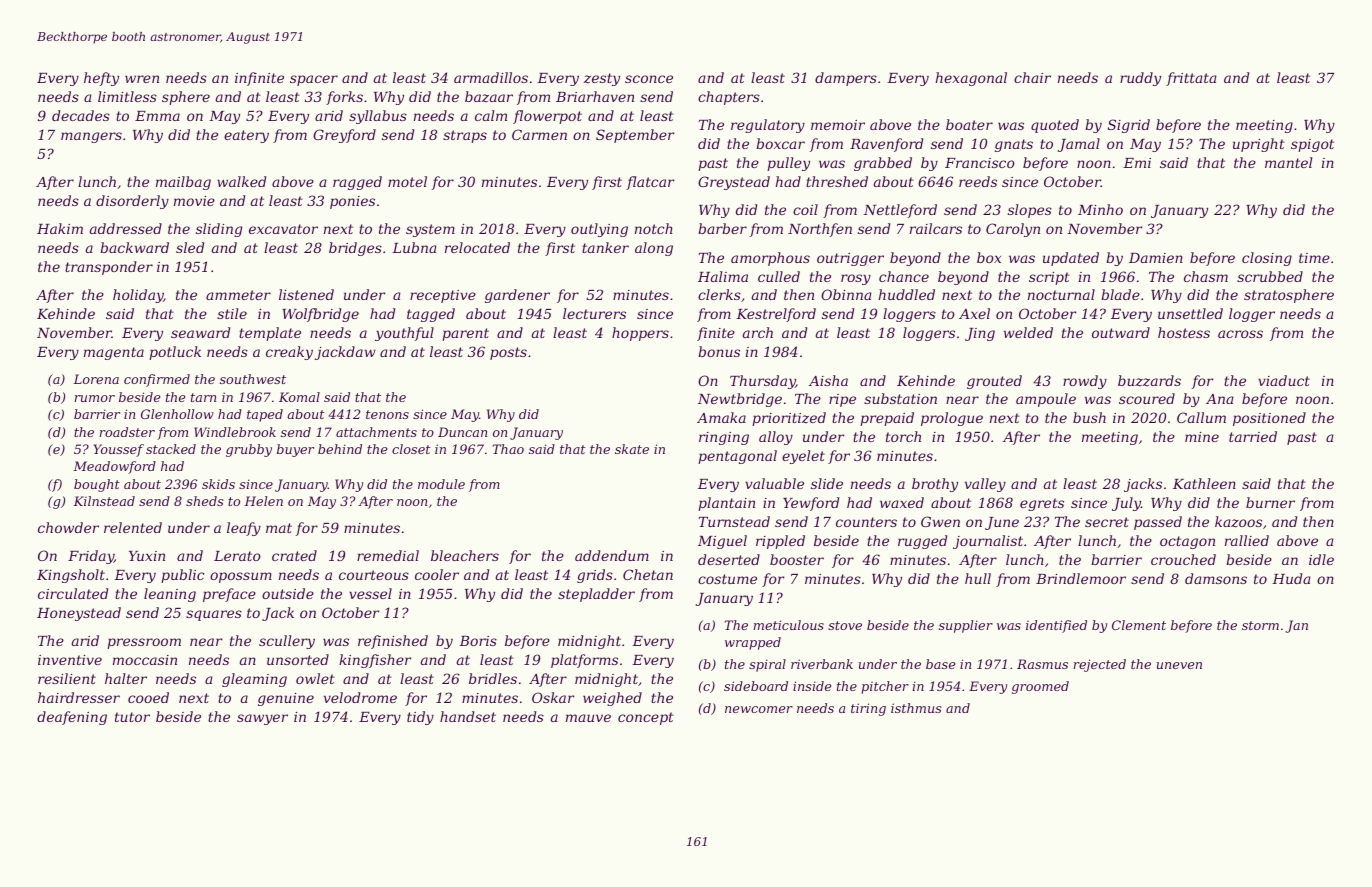 This screenshot has height=887, width=1372. Describe the element at coordinates (588, 718) in the screenshot. I see `mauve` at that location.
